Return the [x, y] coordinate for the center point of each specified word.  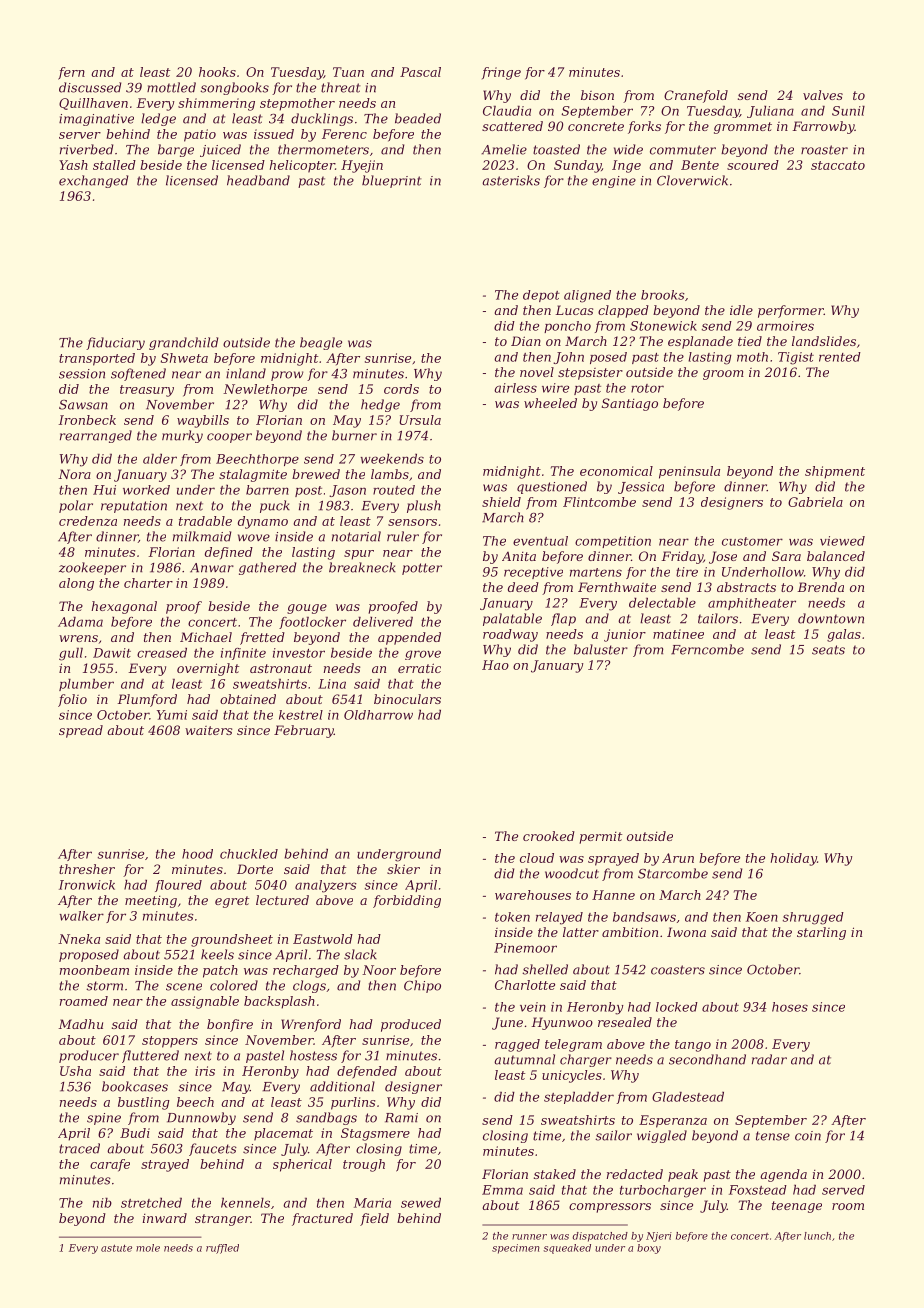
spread [81, 731]
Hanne [613, 895]
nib [102, 1203]
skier [403, 869]
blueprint [392, 181]
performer [791, 311]
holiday [794, 859]
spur [359, 555]
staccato [838, 165]
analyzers [326, 886]
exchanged [93, 181]
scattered [512, 126]
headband [258, 180]
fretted [262, 638]
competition [613, 542]
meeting [151, 902]
